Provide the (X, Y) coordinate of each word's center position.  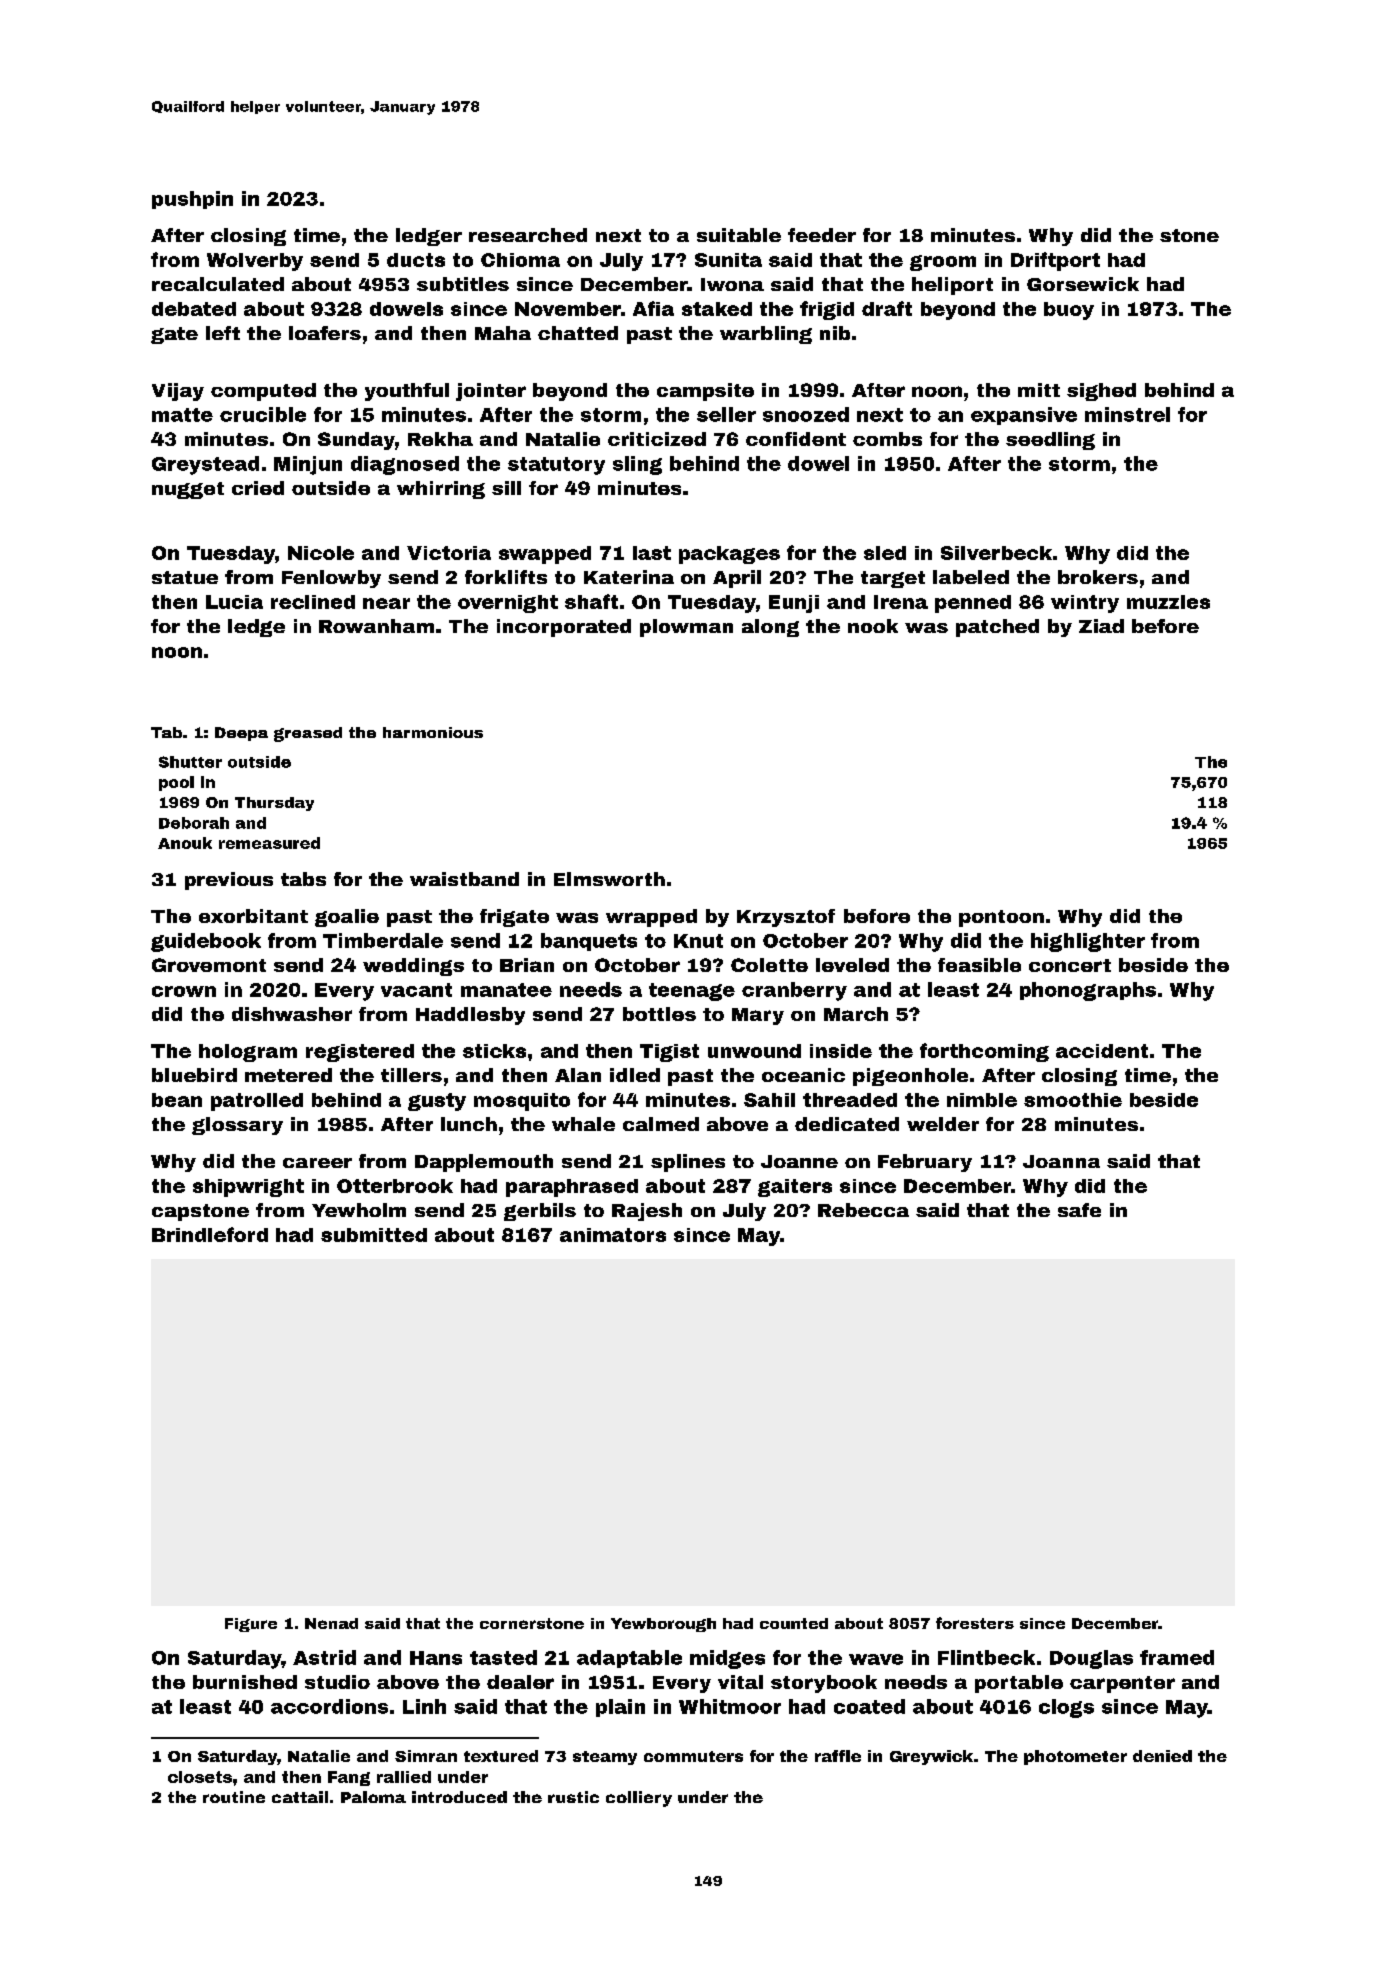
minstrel (1127, 414)
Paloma (373, 1797)
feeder (822, 235)
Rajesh (647, 1212)
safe (1079, 1210)
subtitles (463, 284)
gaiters (795, 1188)
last (652, 553)
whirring (441, 490)
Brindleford (210, 1234)
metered (288, 1075)
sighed (1101, 392)
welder (943, 1124)
